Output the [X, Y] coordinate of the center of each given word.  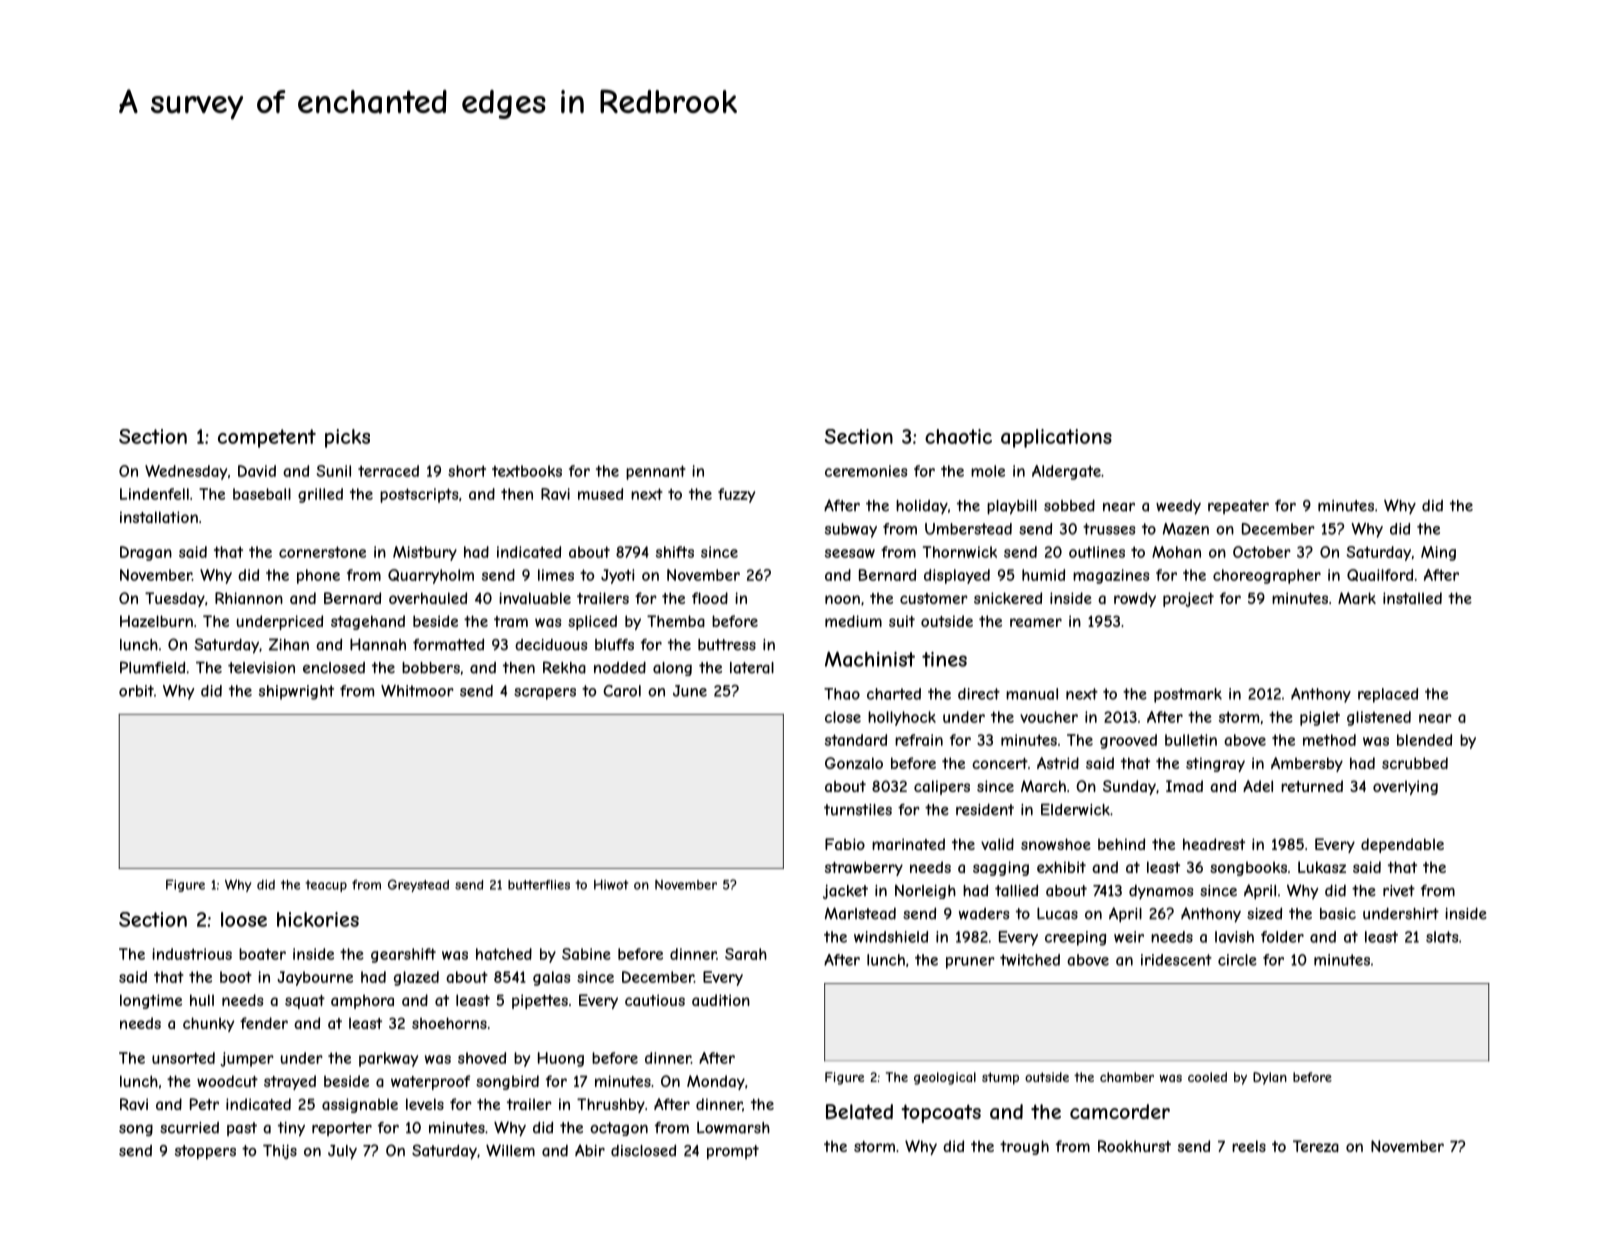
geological [945, 1078]
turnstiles [858, 810]
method [1329, 740]
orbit [136, 691]
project [1188, 599]
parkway [388, 1059]
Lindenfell [154, 494]
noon [842, 599]
